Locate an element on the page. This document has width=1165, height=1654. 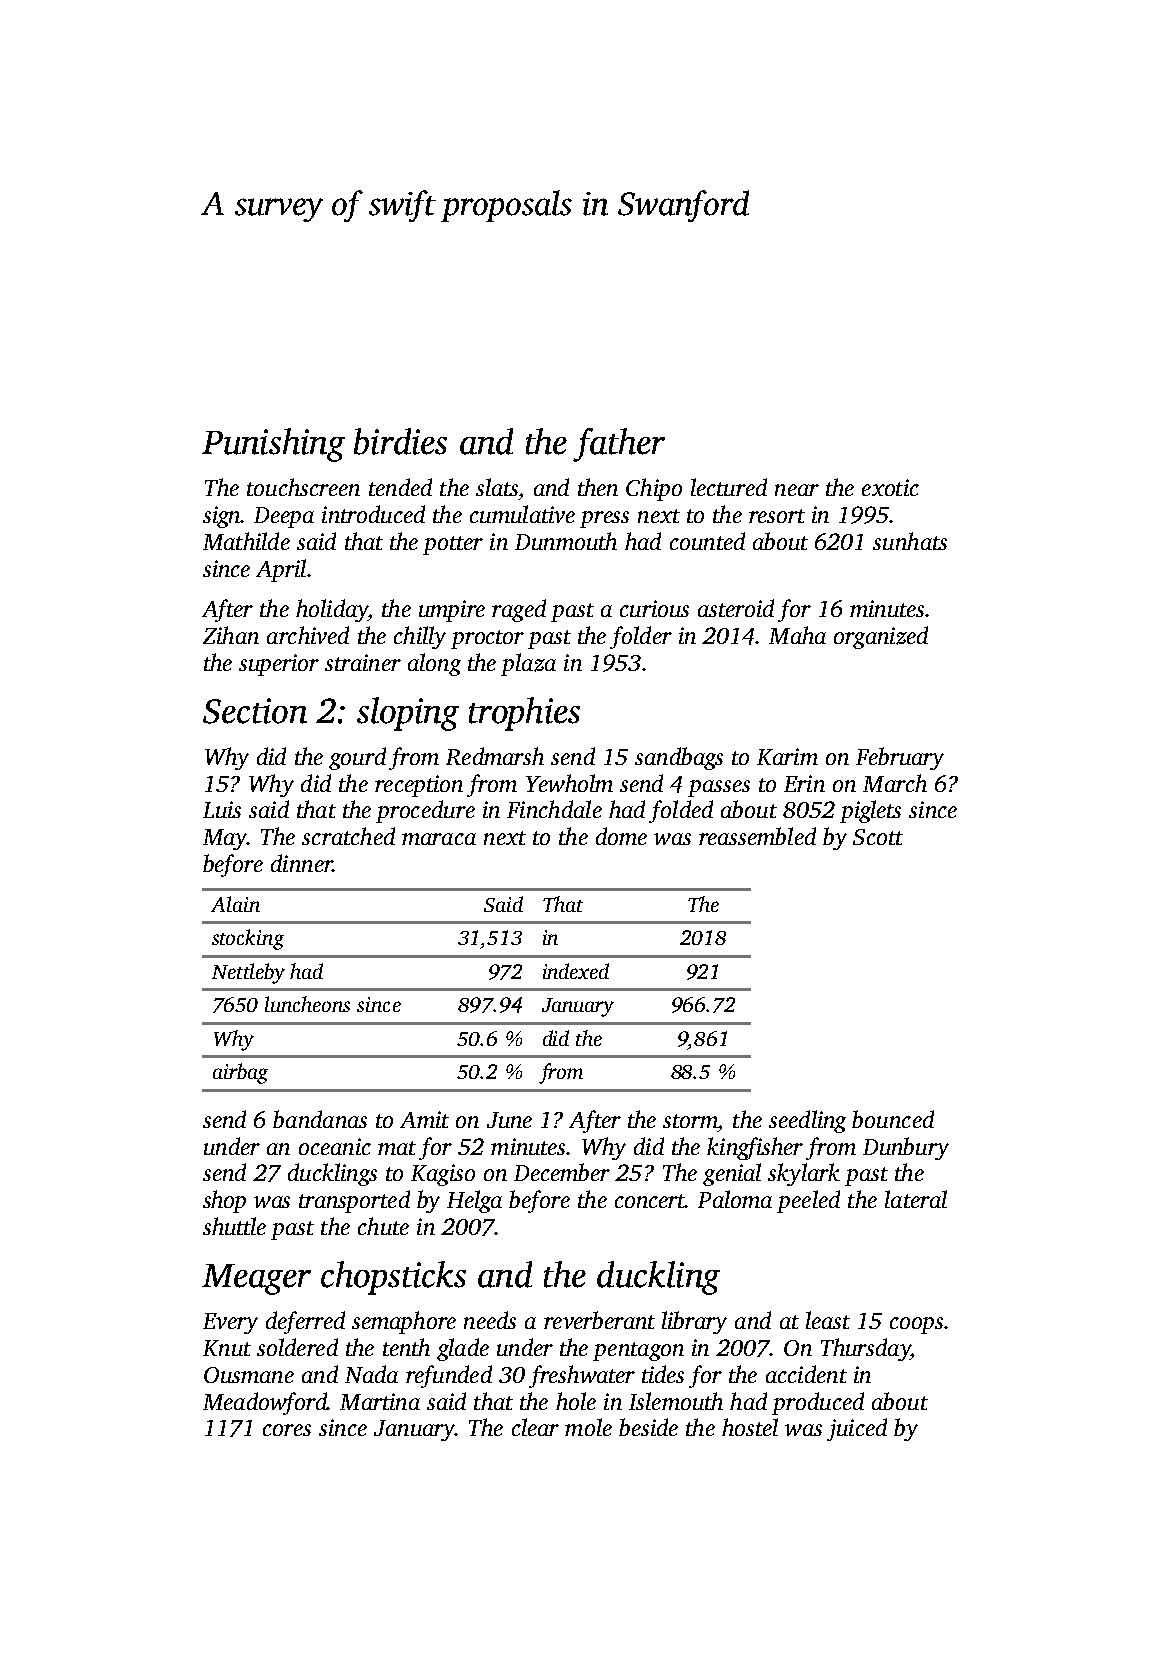
scratched is located at coordinates (348, 836).
